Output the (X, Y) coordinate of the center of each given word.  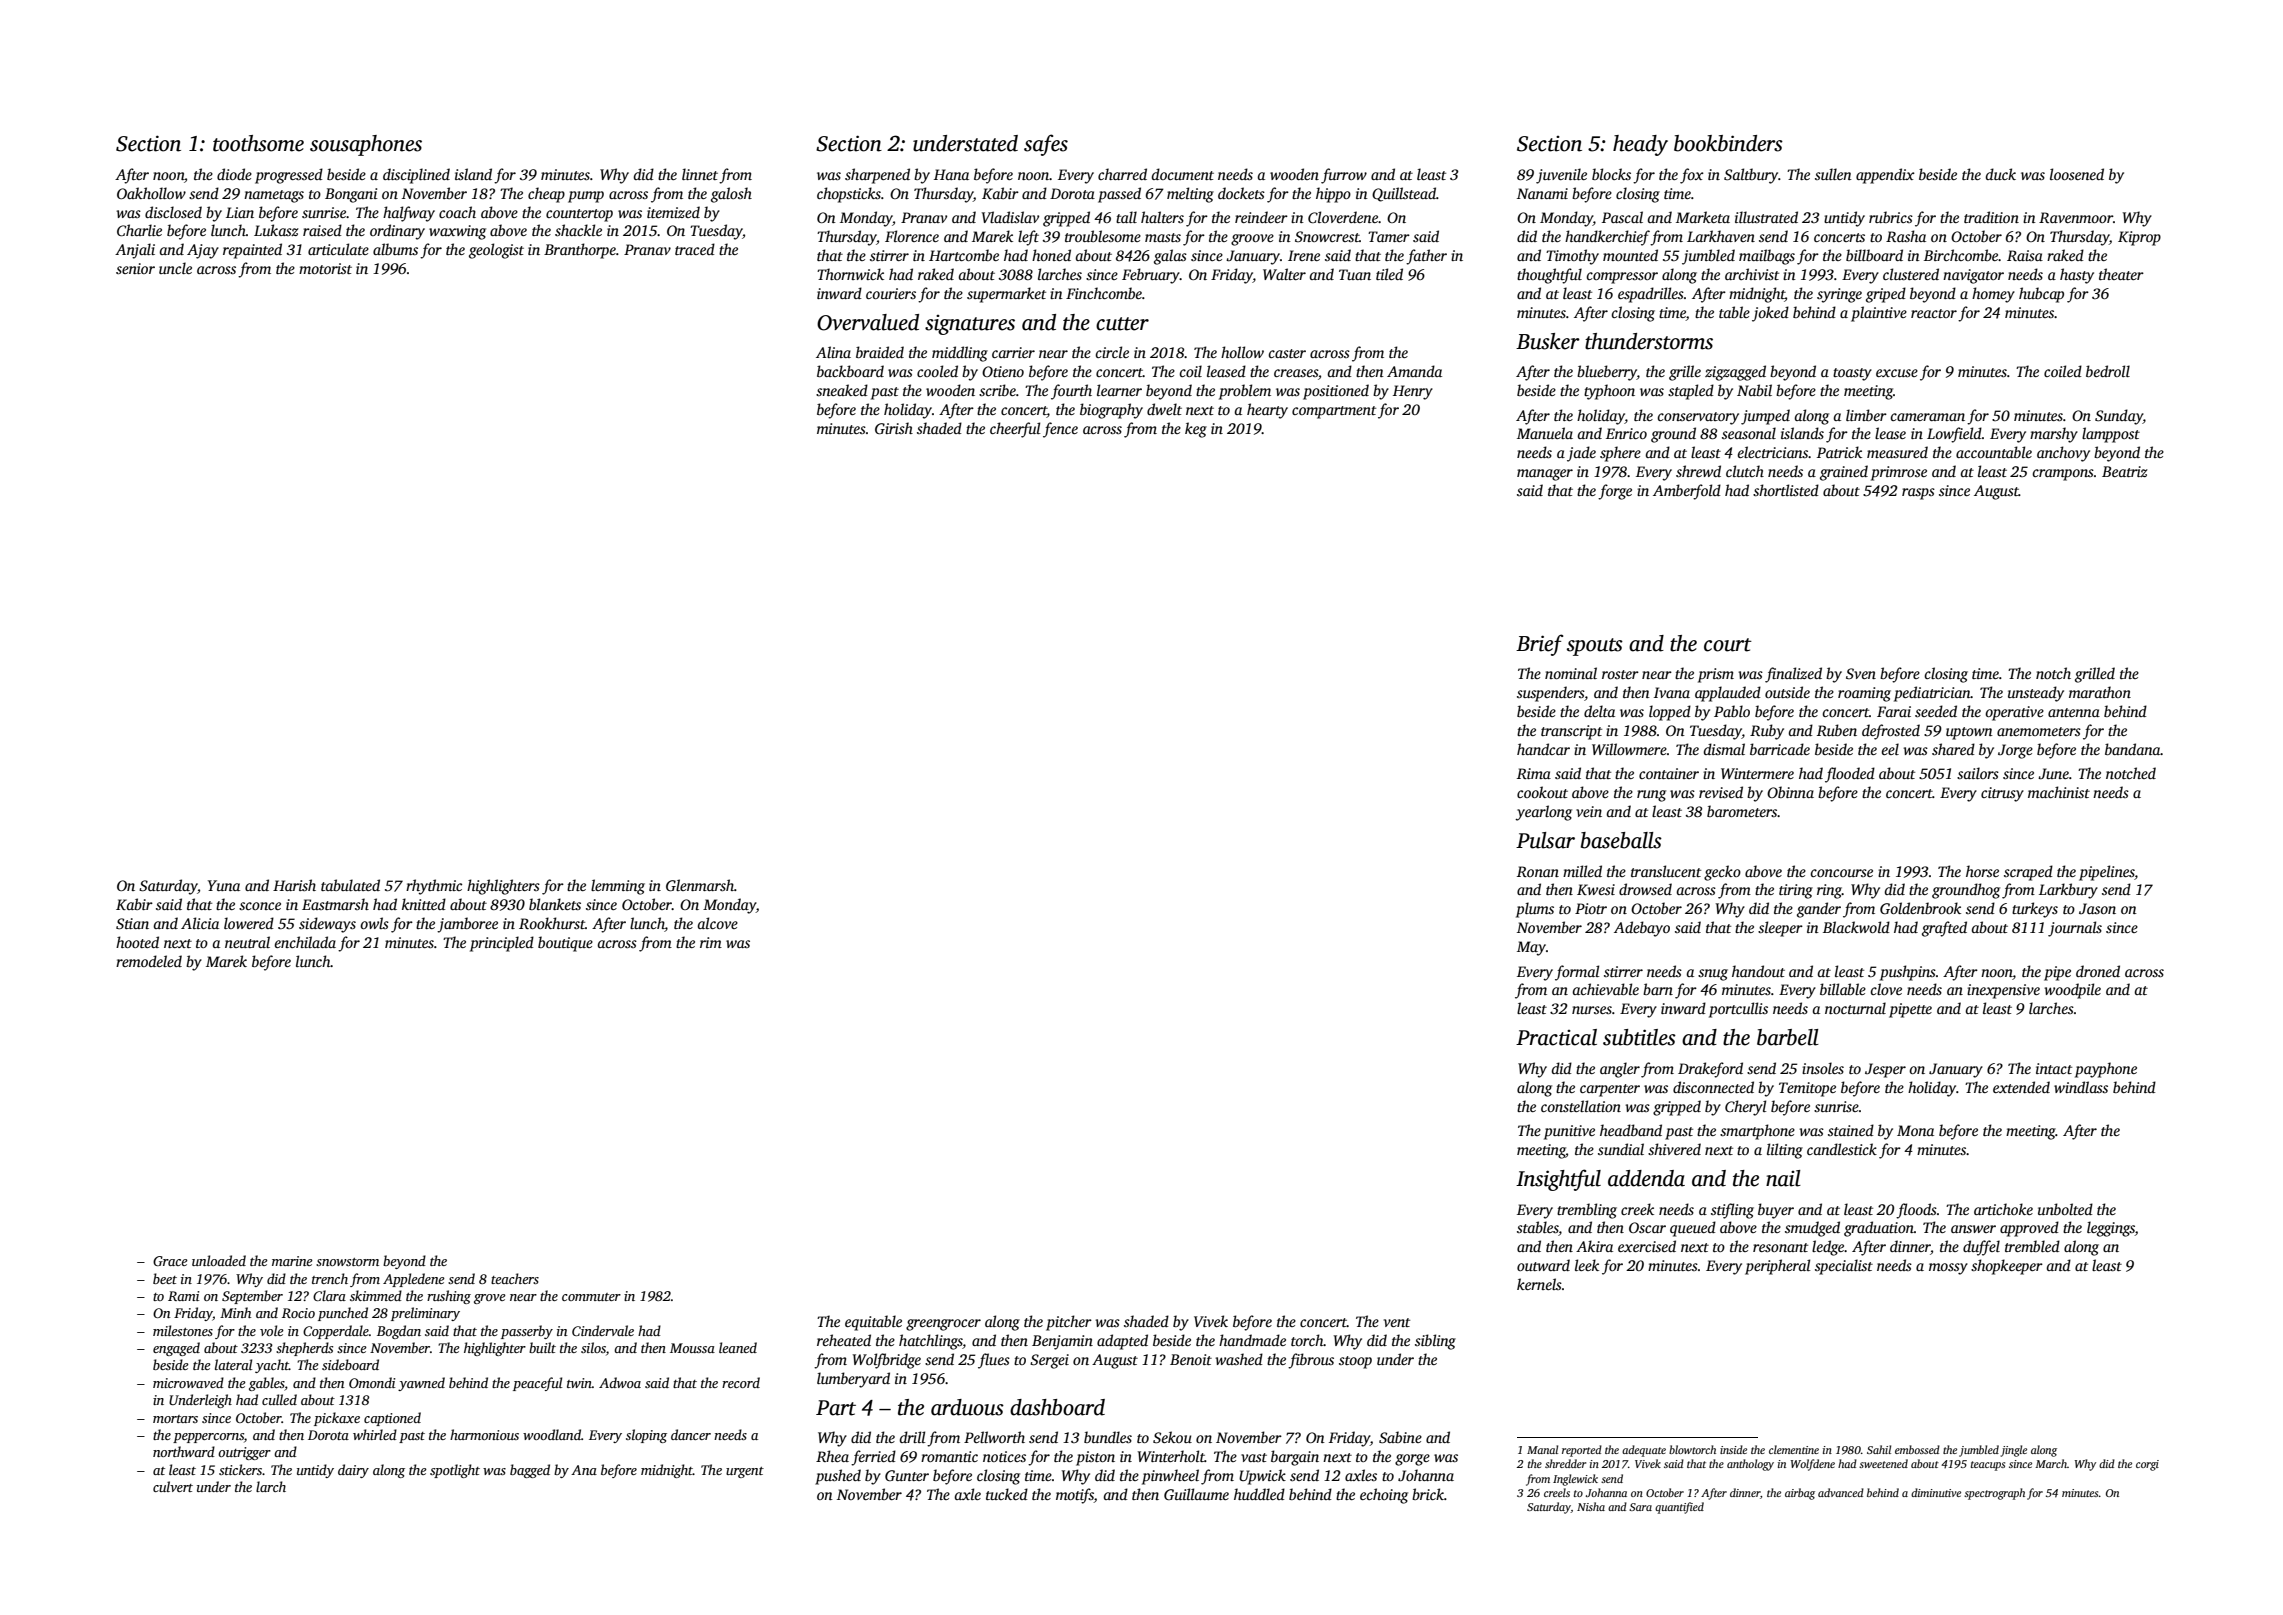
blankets (555, 904)
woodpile (2072, 991)
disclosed (173, 212)
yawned (421, 1384)
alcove (717, 923)
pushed (838, 1477)
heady (1640, 145)
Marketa (1703, 217)
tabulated (350, 885)
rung (1651, 796)
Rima (1534, 773)
